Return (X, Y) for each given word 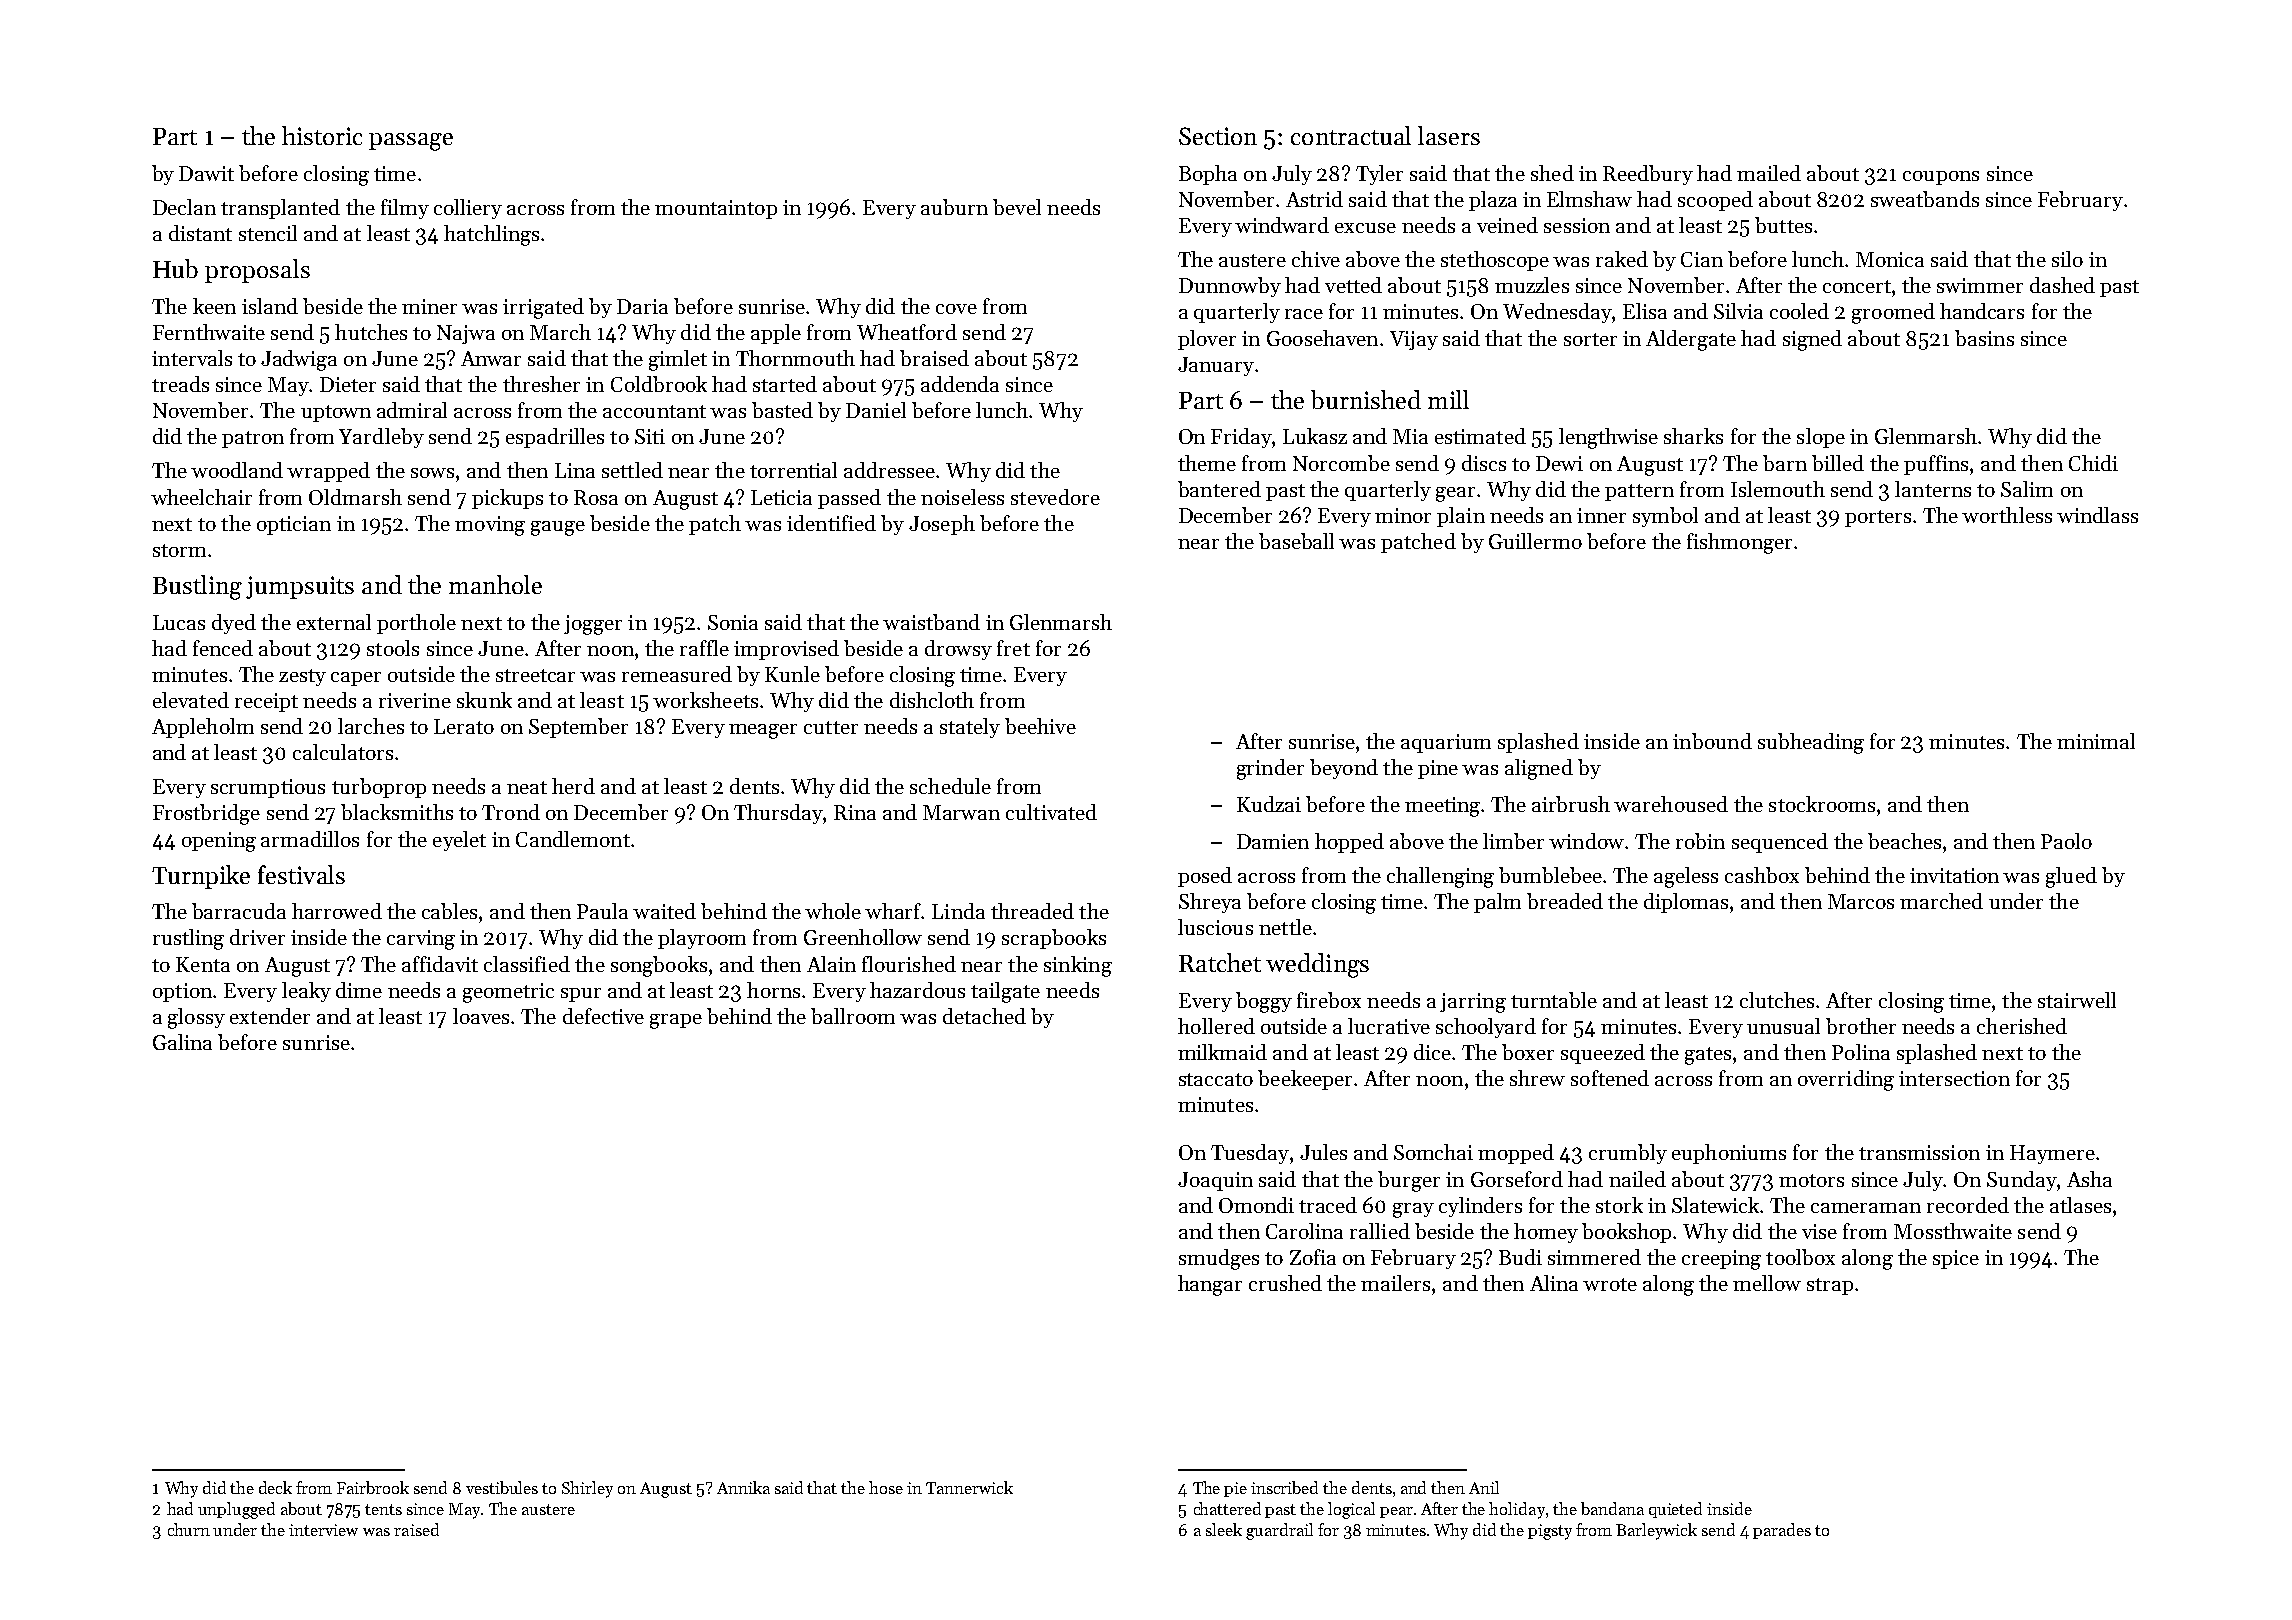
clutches (1777, 1000)
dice (1432, 1052)
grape (676, 1021)
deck (275, 1487)
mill (1448, 399)
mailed (1769, 173)
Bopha (1208, 175)
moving (490, 526)
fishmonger (1739, 543)
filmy (405, 209)
